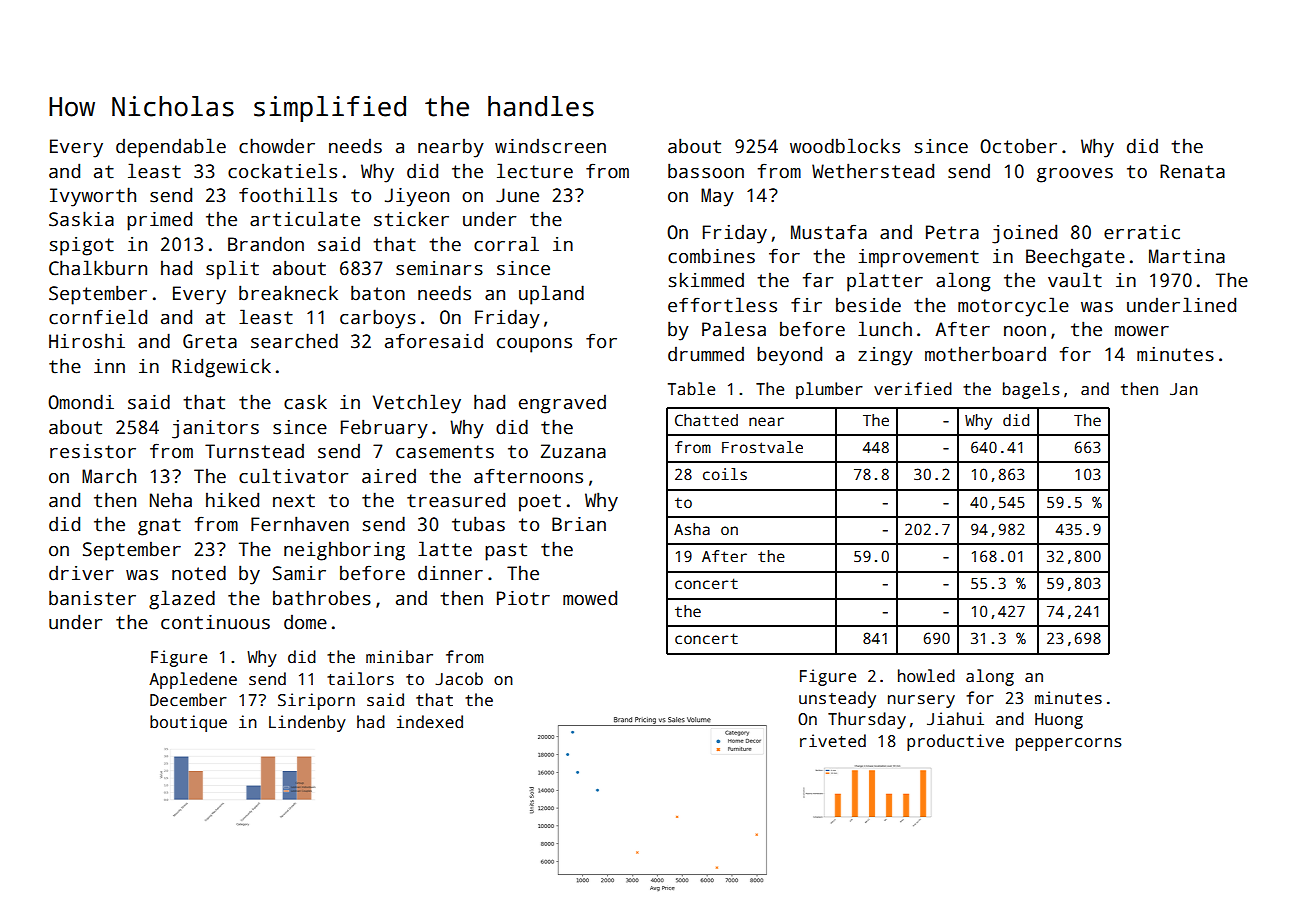 This page has height=924, width=1308. What do you see at coordinates (691, 389) in the page?
I see `Table` at bounding box center [691, 389].
